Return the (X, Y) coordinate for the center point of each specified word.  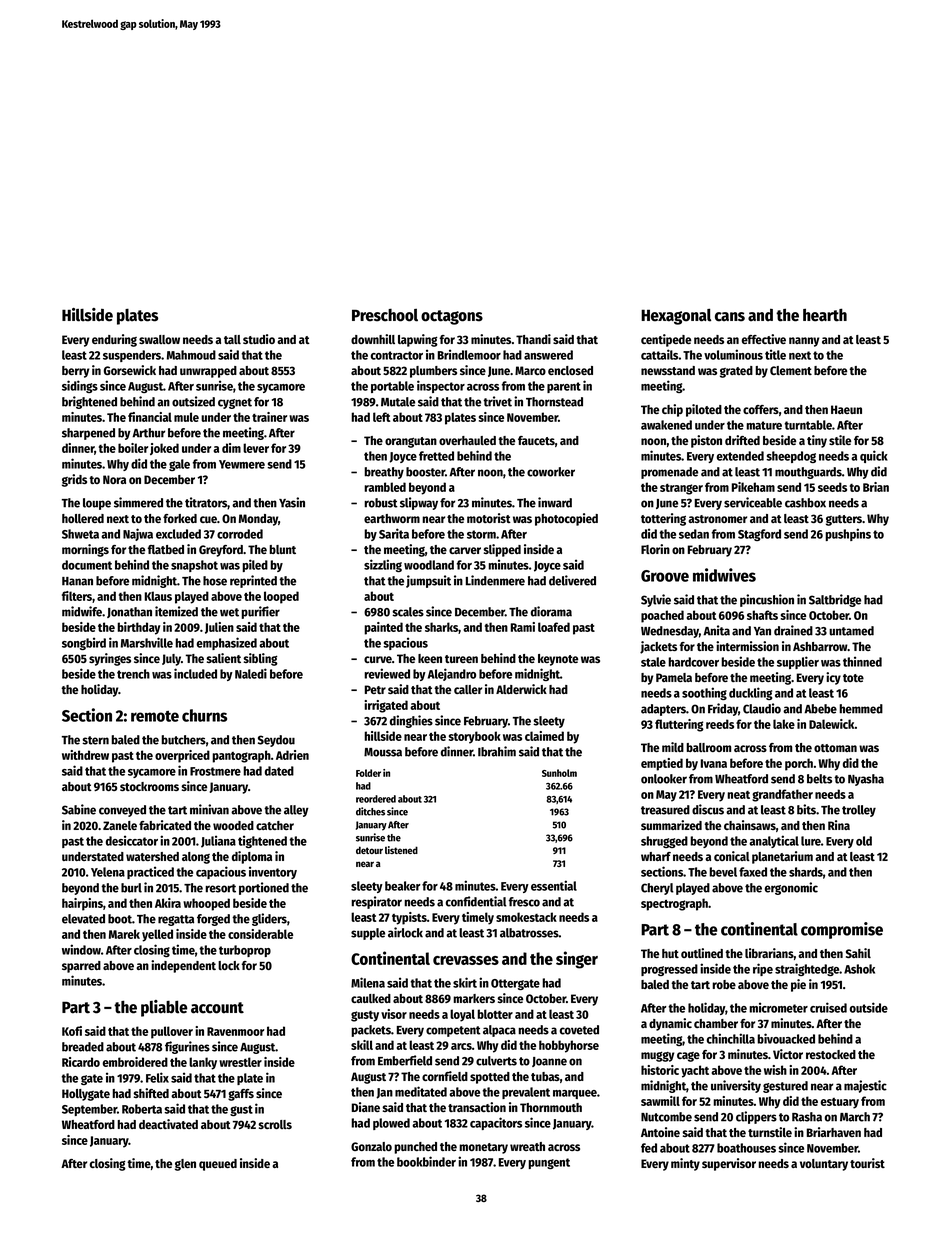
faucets (536, 440)
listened (401, 850)
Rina (839, 825)
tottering (663, 519)
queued (218, 1165)
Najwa (138, 534)
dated (279, 771)
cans (730, 317)
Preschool (385, 315)
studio (259, 339)
